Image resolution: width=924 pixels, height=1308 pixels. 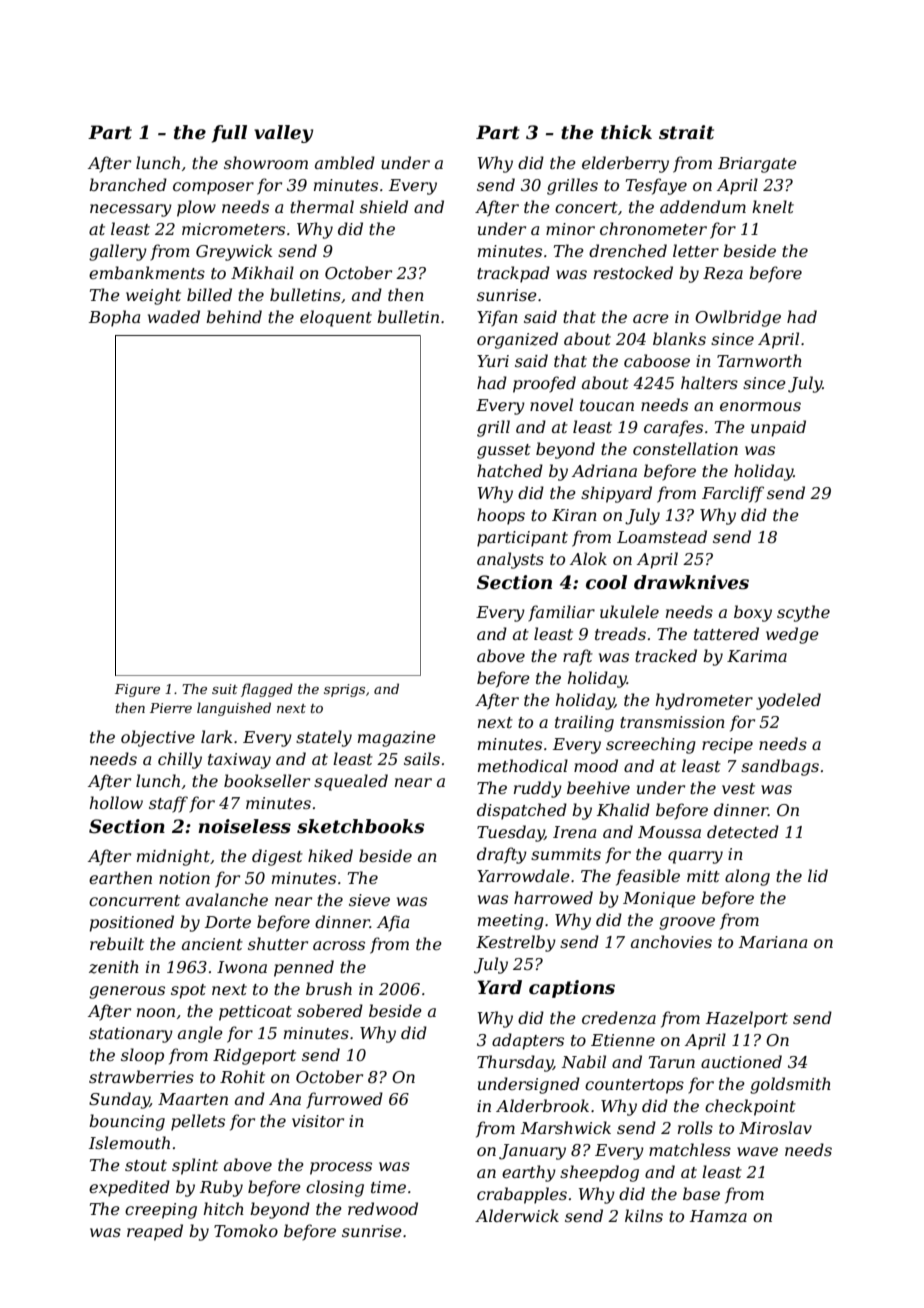 I want to click on splint, so click(x=195, y=1166).
